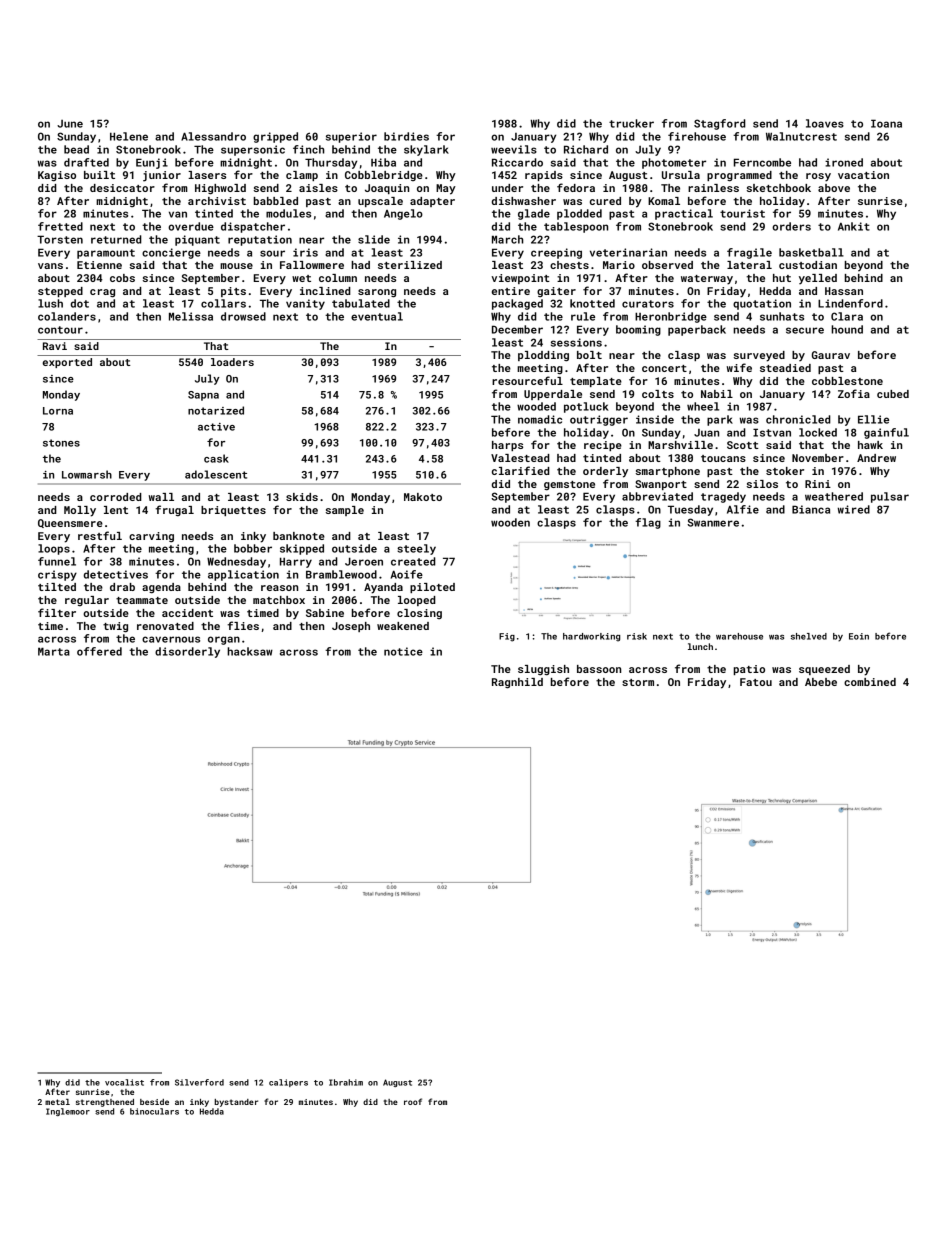 The image size is (952, 1233). What do you see at coordinates (361, 303) in the image?
I see `tabulated` at bounding box center [361, 303].
